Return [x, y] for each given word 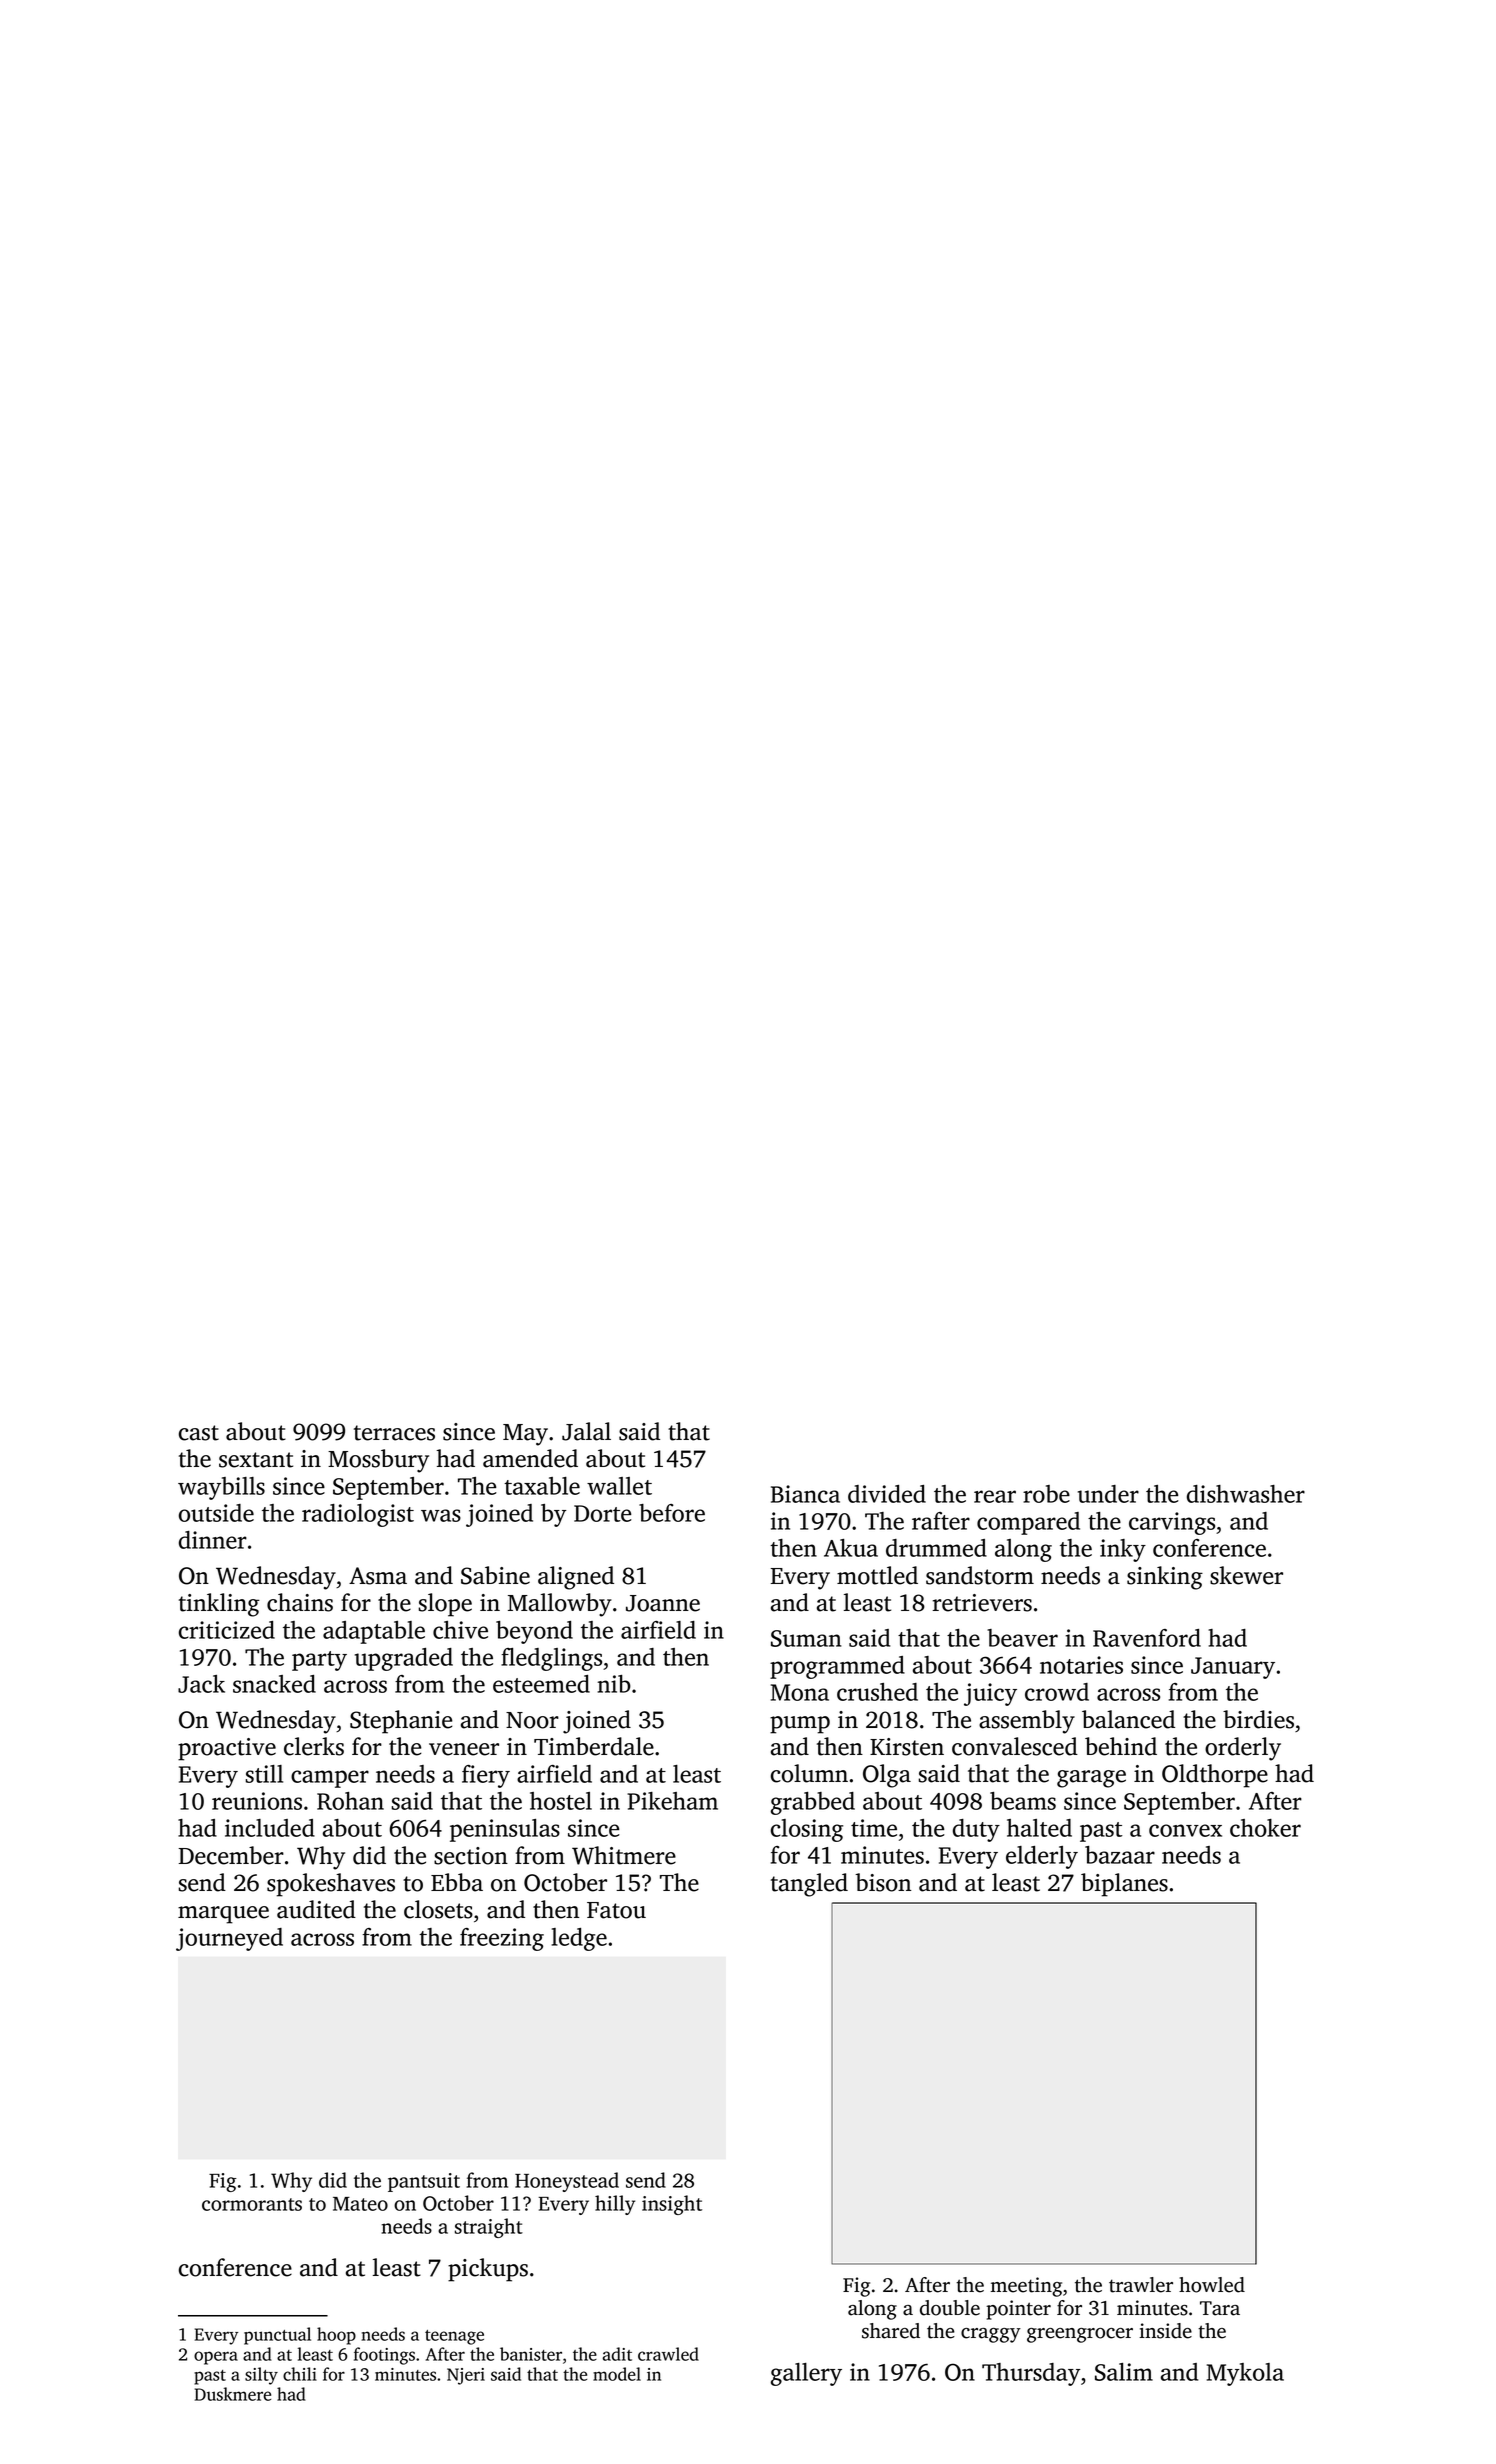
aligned [576, 1578]
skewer [1246, 1575]
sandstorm [980, 1575]
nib [614, 1684]
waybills [221, 1488]
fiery [486, 1776]
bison [883, 1882]
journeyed [229, 1939]
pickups [488, 2270]
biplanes [1124, 1885]
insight [672, 2205]
